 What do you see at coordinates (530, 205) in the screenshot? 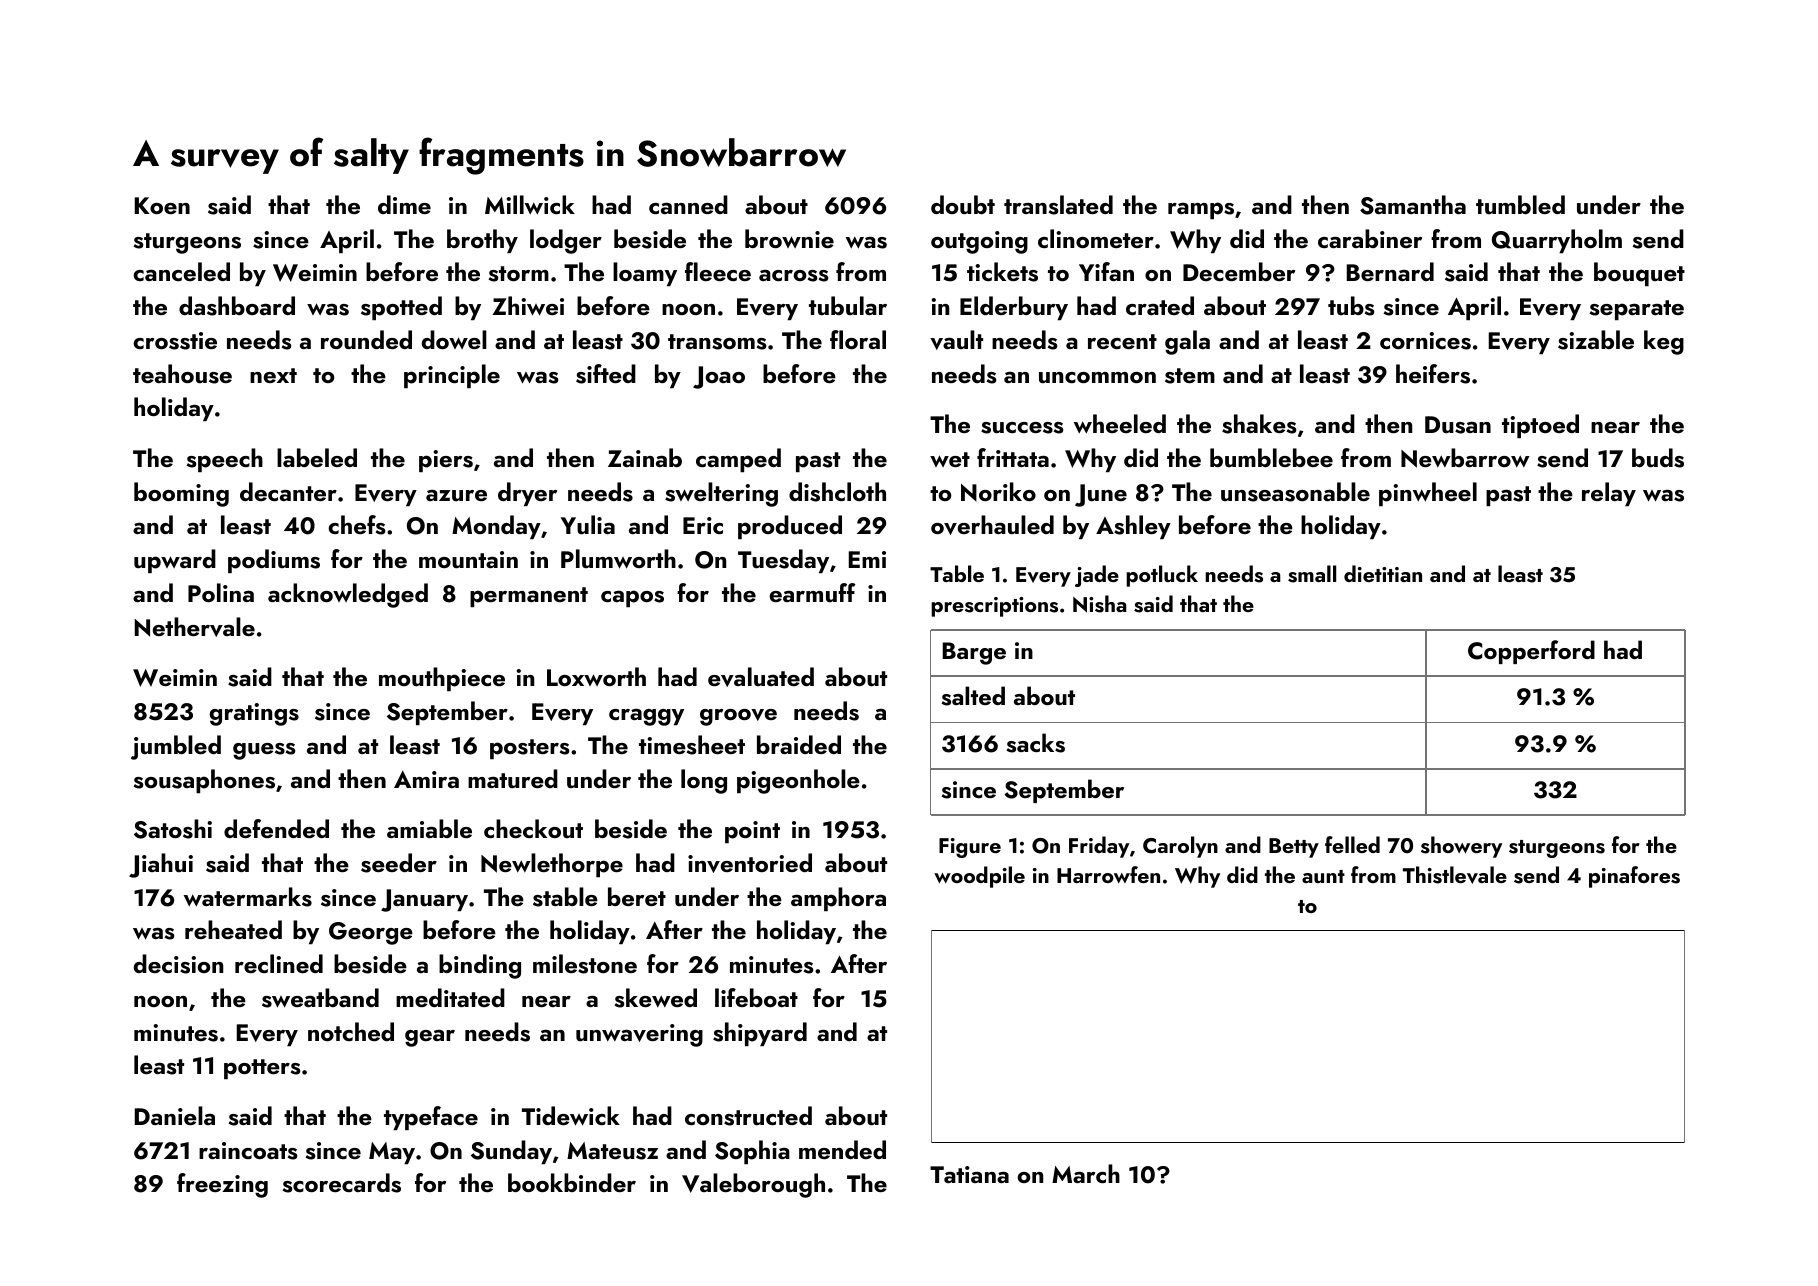
I see `Millwick` at bounding box center [530, 205].
